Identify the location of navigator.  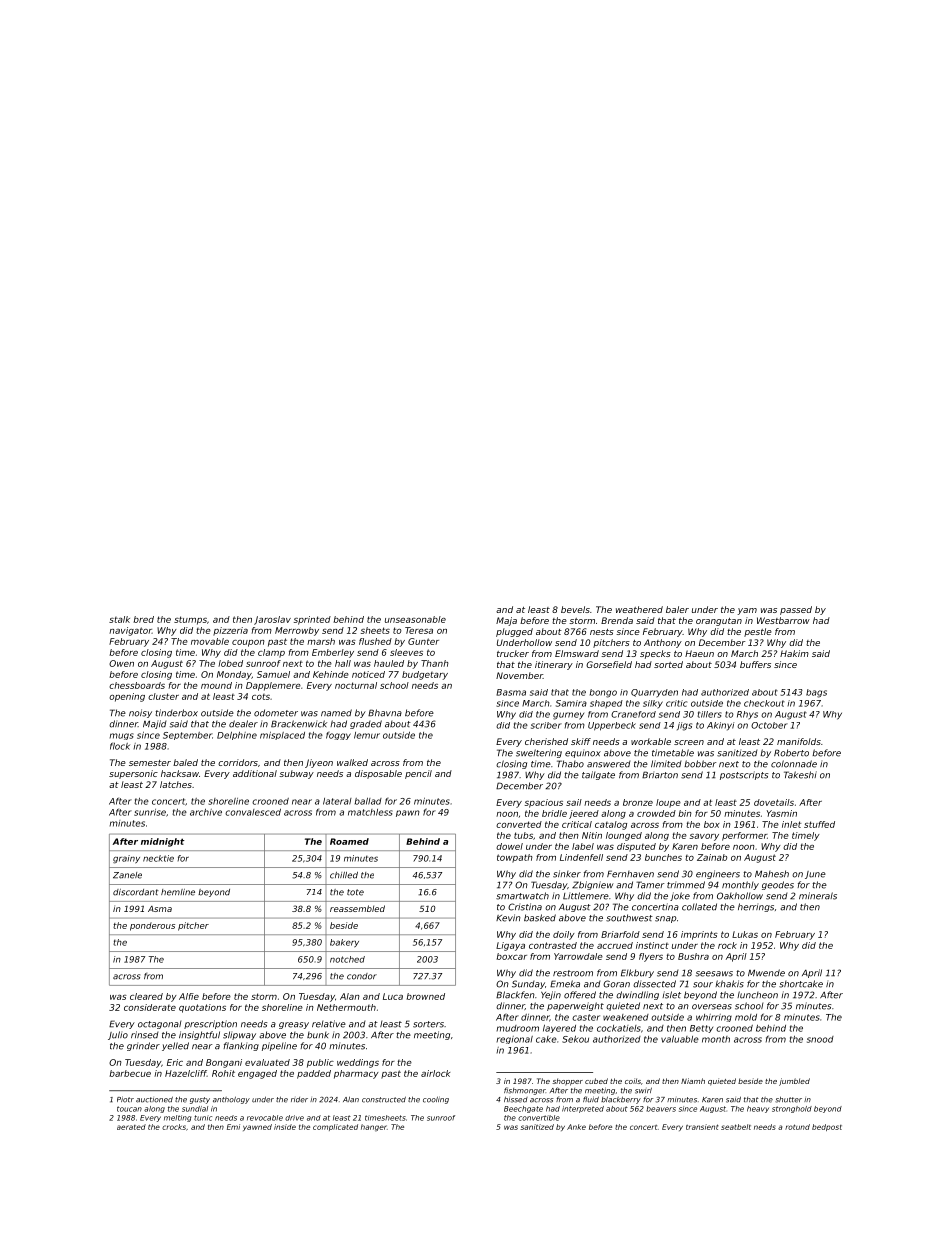
(130, 631).
